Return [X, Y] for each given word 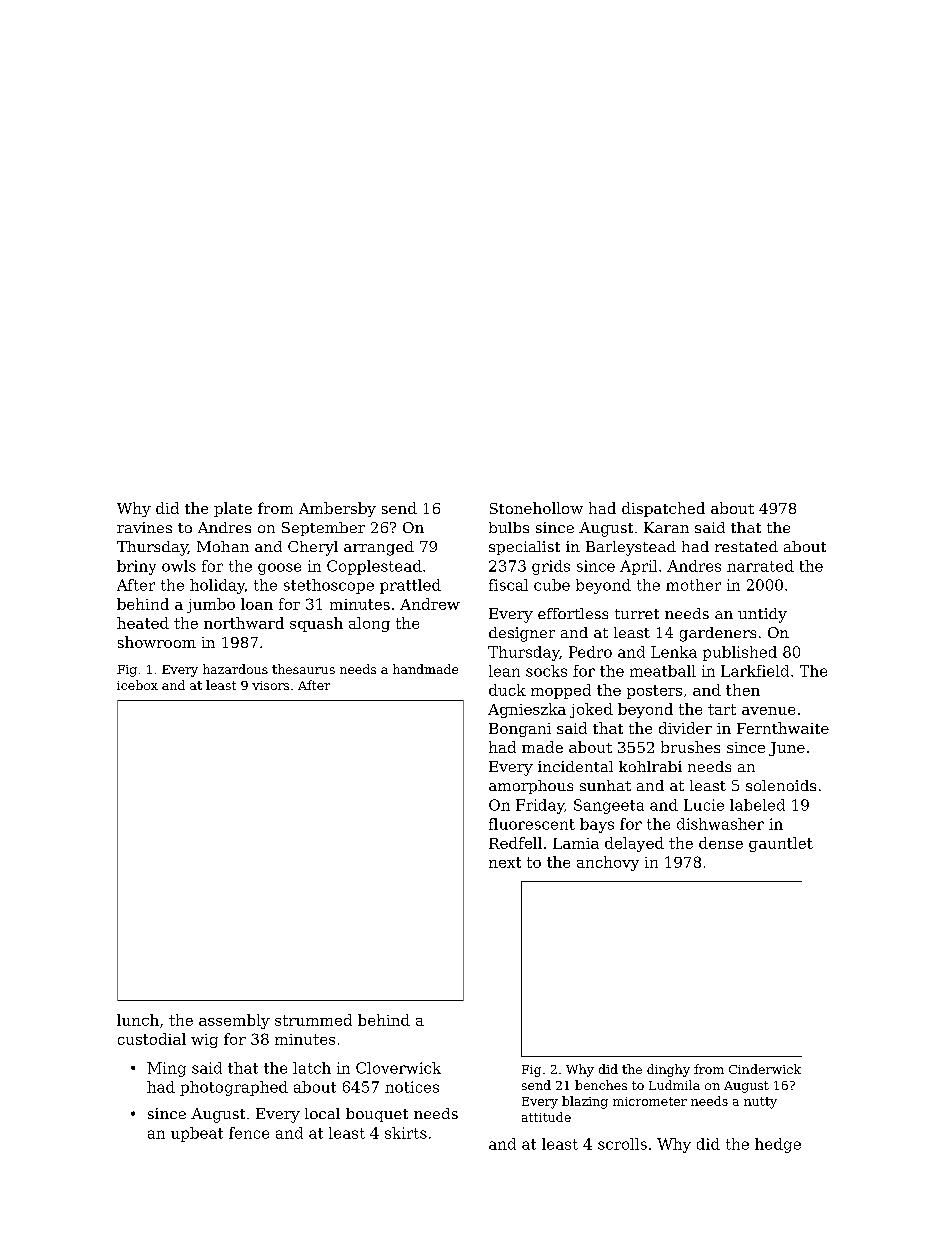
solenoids [781, 785]
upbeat [197, 1134]
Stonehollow [536, 508]
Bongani [520, 730]
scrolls [622, 1144]
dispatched [663, 509]
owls [179, 566]
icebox [137, 685]
